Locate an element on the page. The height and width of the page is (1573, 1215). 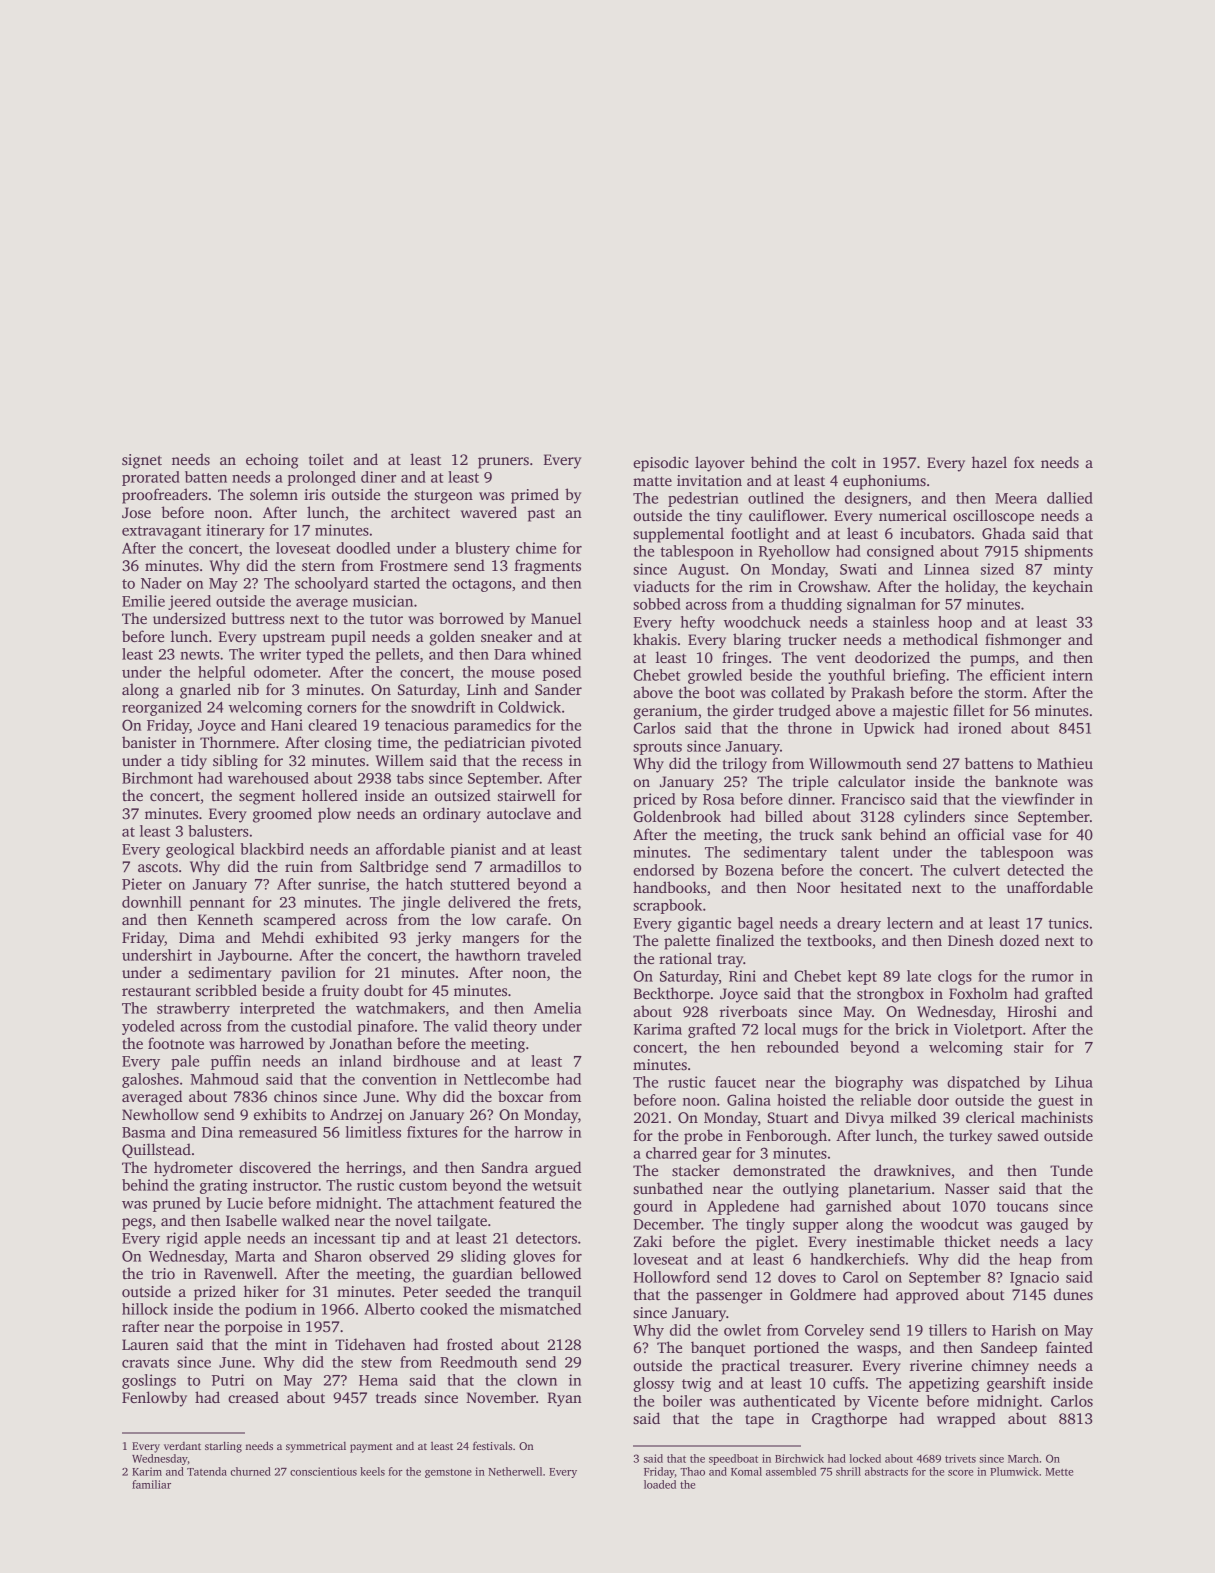
approved is located at coordinates (927, 1296).
